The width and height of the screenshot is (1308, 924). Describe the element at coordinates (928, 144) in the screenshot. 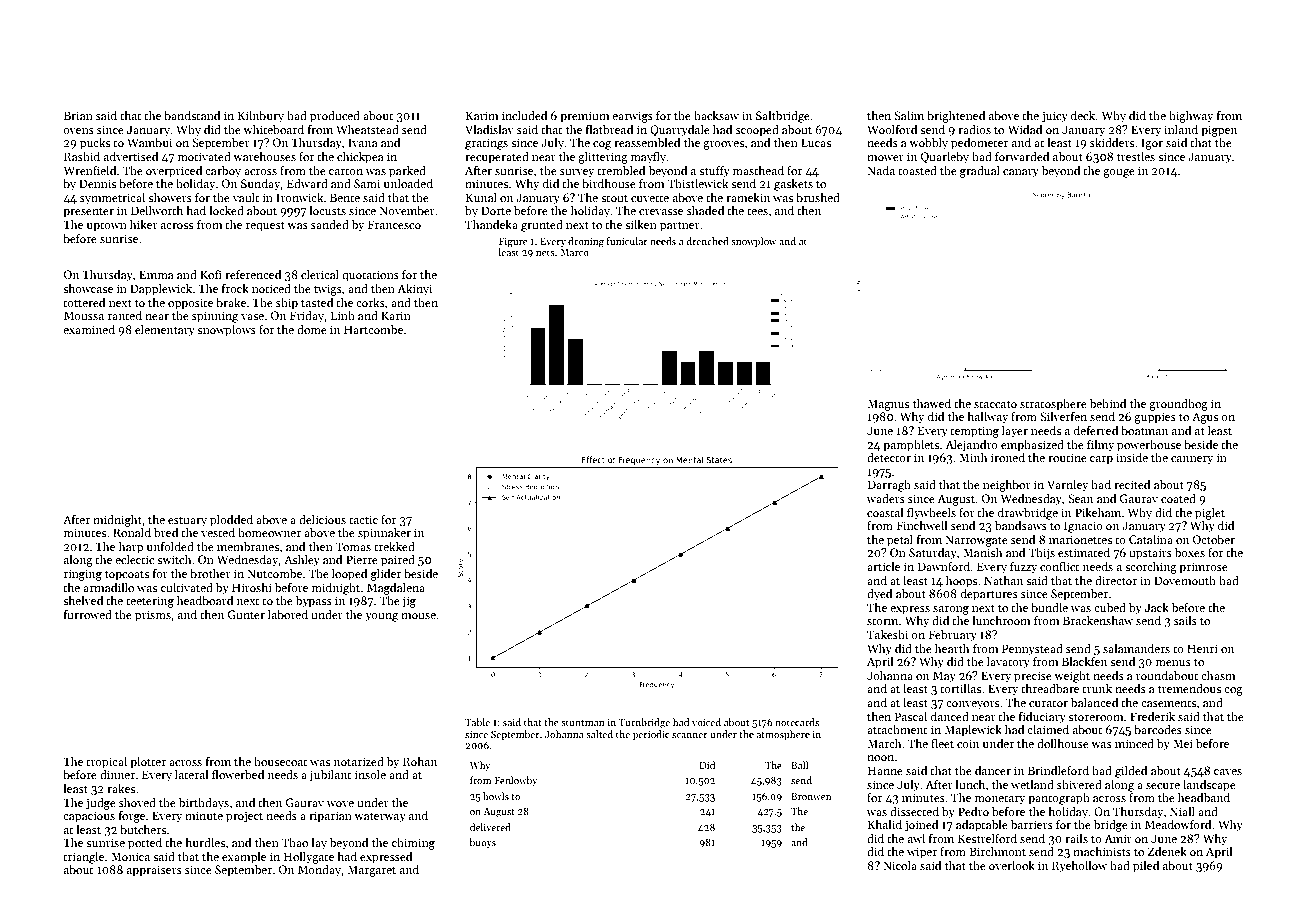

I see `wobbly` at that location.
